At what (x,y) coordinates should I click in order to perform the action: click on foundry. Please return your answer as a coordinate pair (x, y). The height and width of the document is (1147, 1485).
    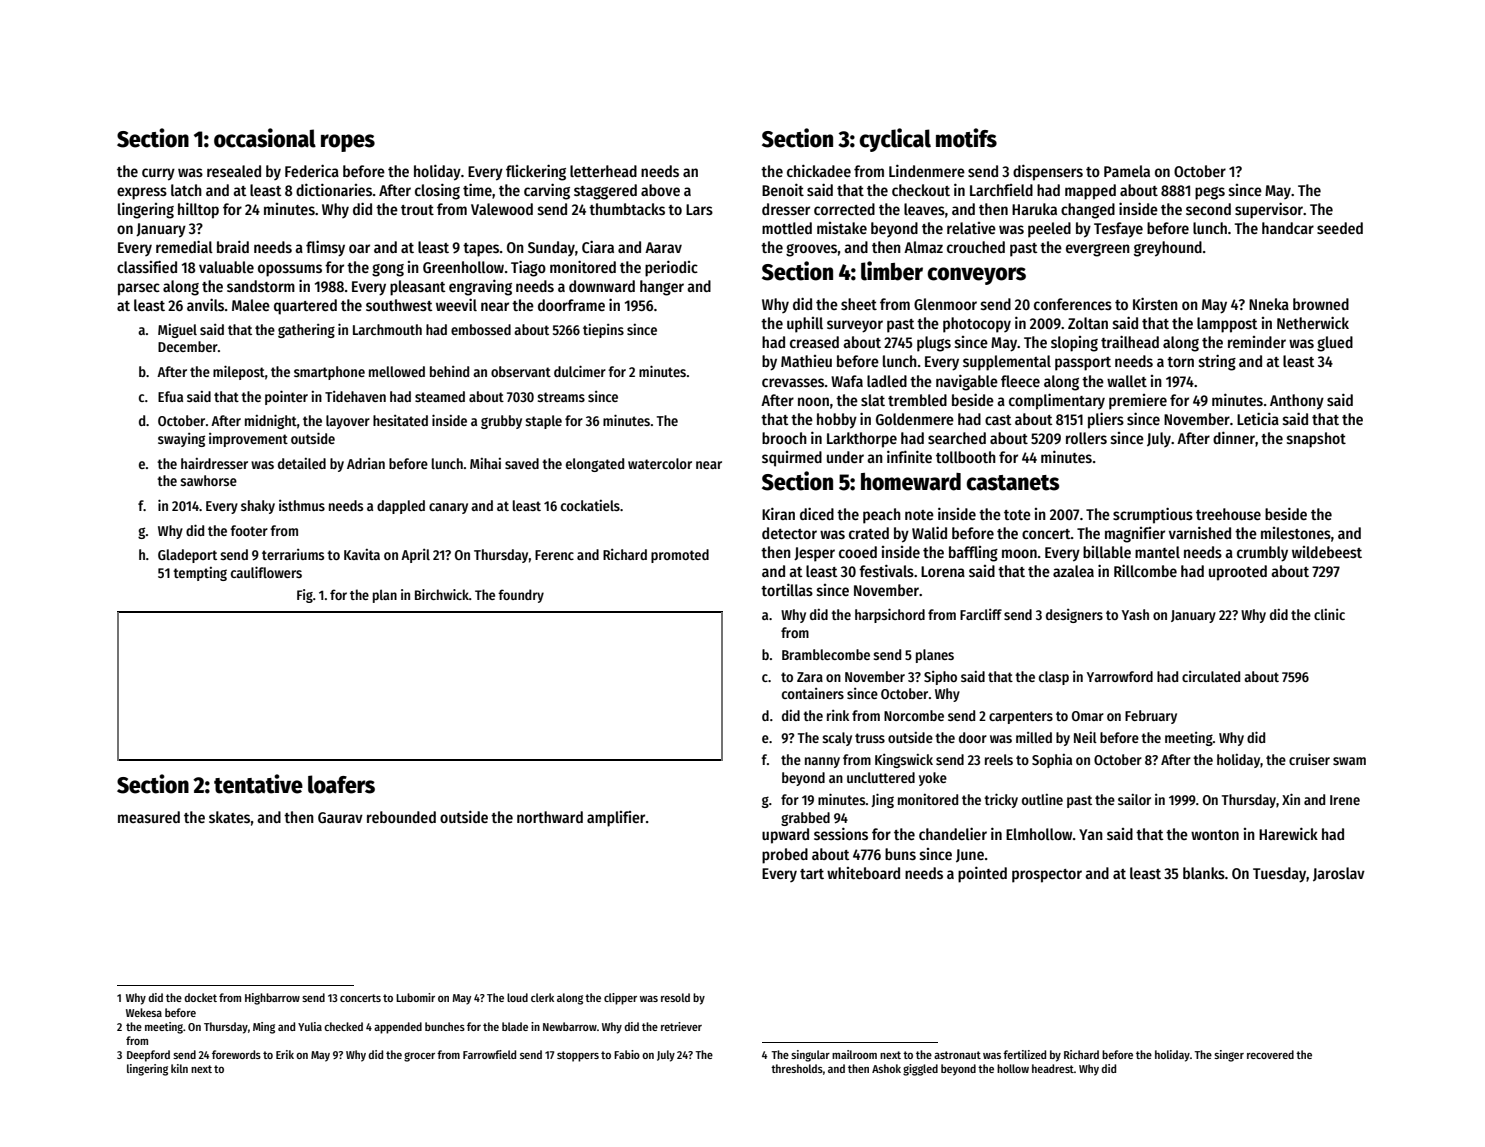
    Looking at the image, I should click on (521, 596).
